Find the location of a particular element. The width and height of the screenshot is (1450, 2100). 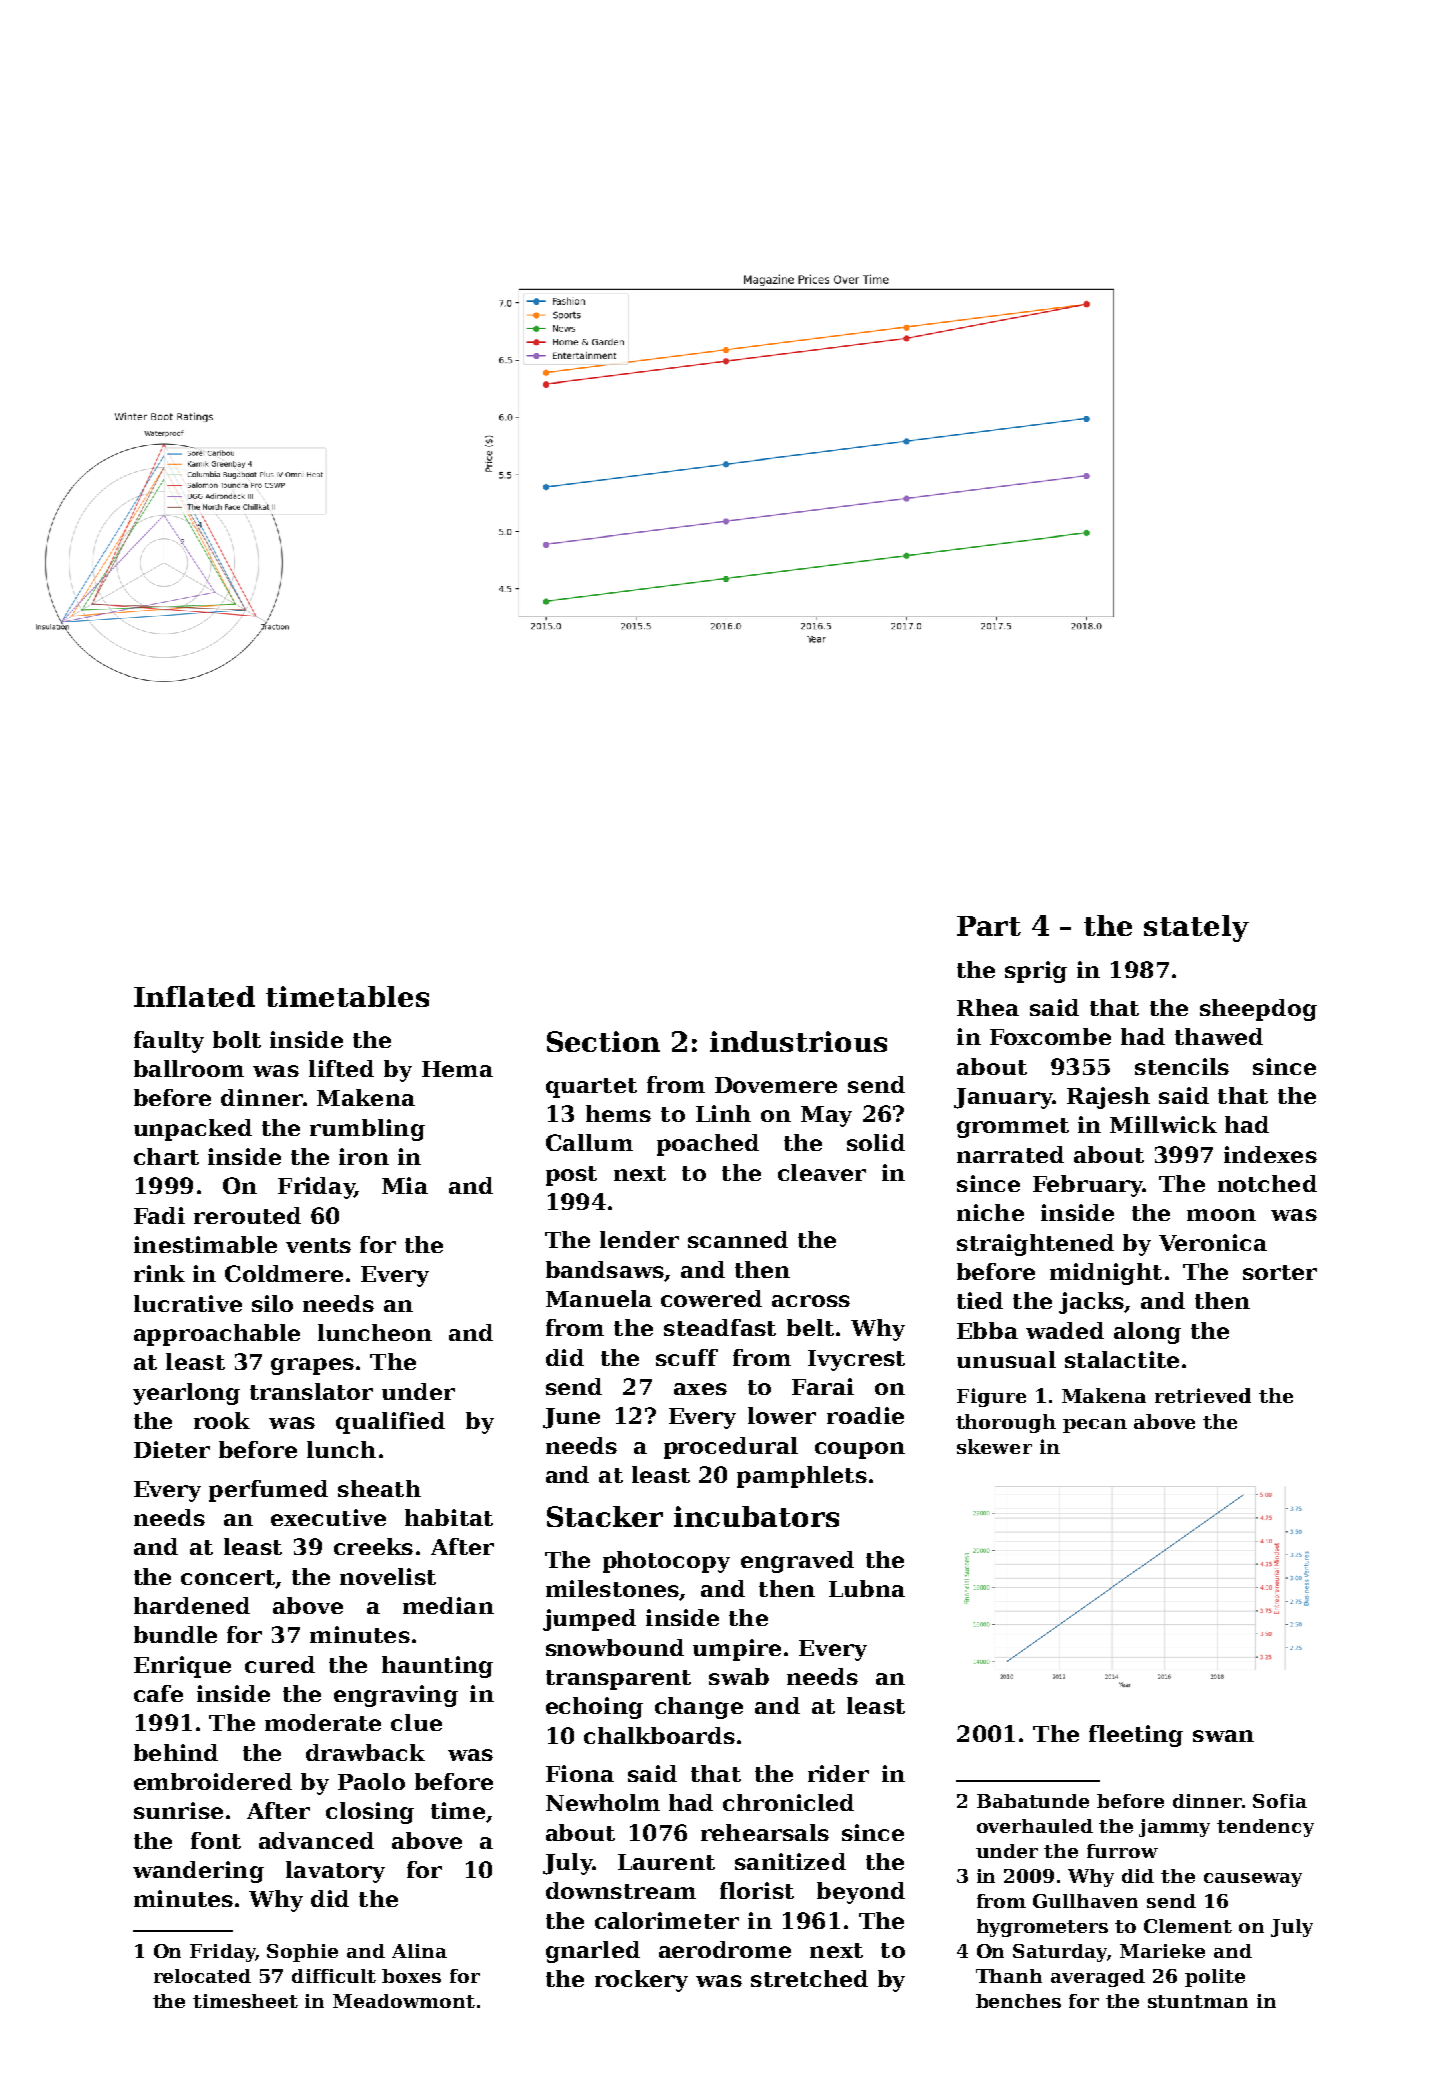

stately is located at coordinates (1196, 928).
